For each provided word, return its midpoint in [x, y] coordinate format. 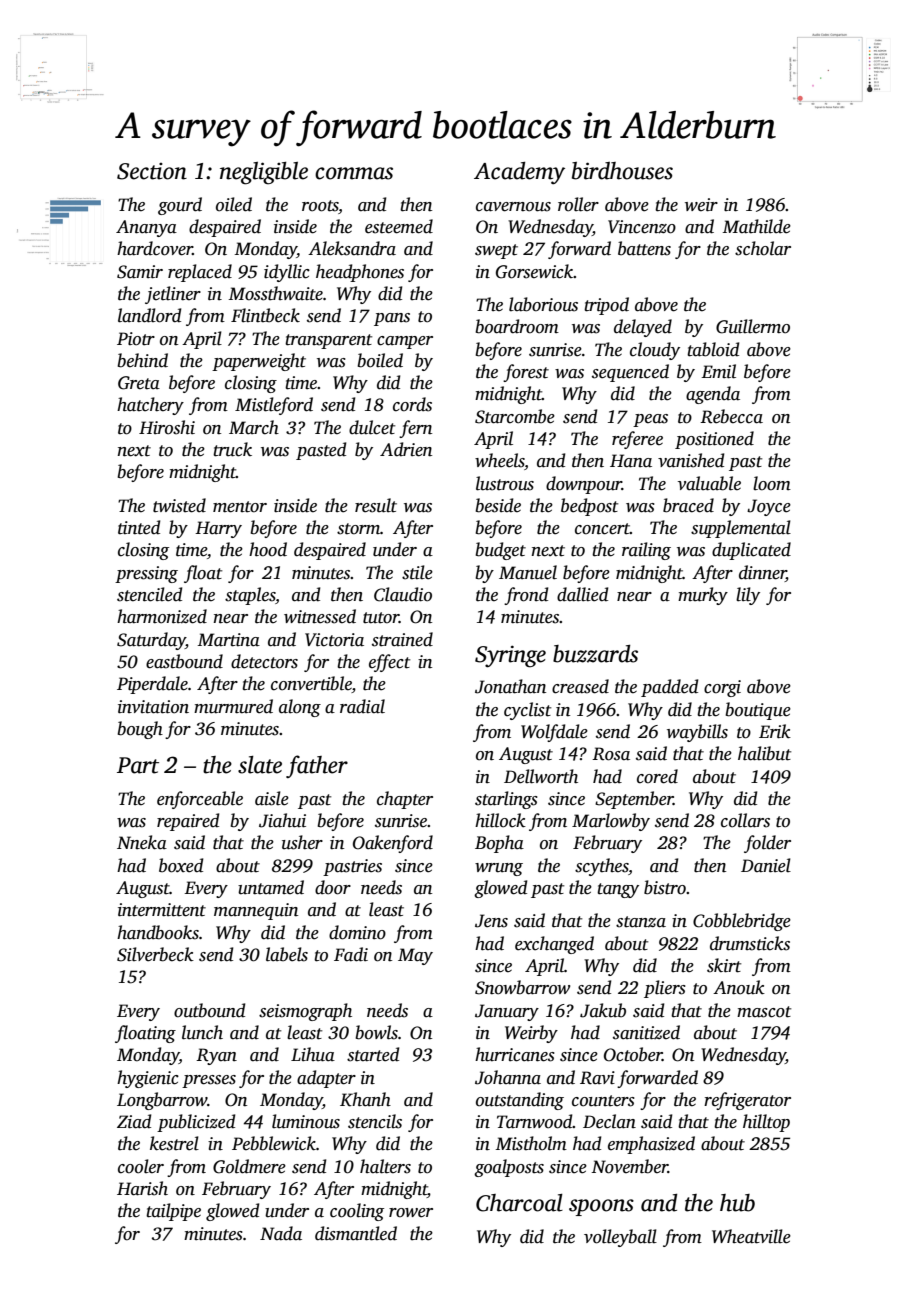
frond [526, 596]
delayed [643, 328]
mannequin [256, 911]
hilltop [766, 1123]
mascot [764, 1012]
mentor [240, 507]
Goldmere [249, 1166]
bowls [376, 1032]
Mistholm [531, 1143]
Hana [631, 461]
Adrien [406, 449]
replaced [200, 273]
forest [526, 373]
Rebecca [731, 416]
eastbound [184, 661]
